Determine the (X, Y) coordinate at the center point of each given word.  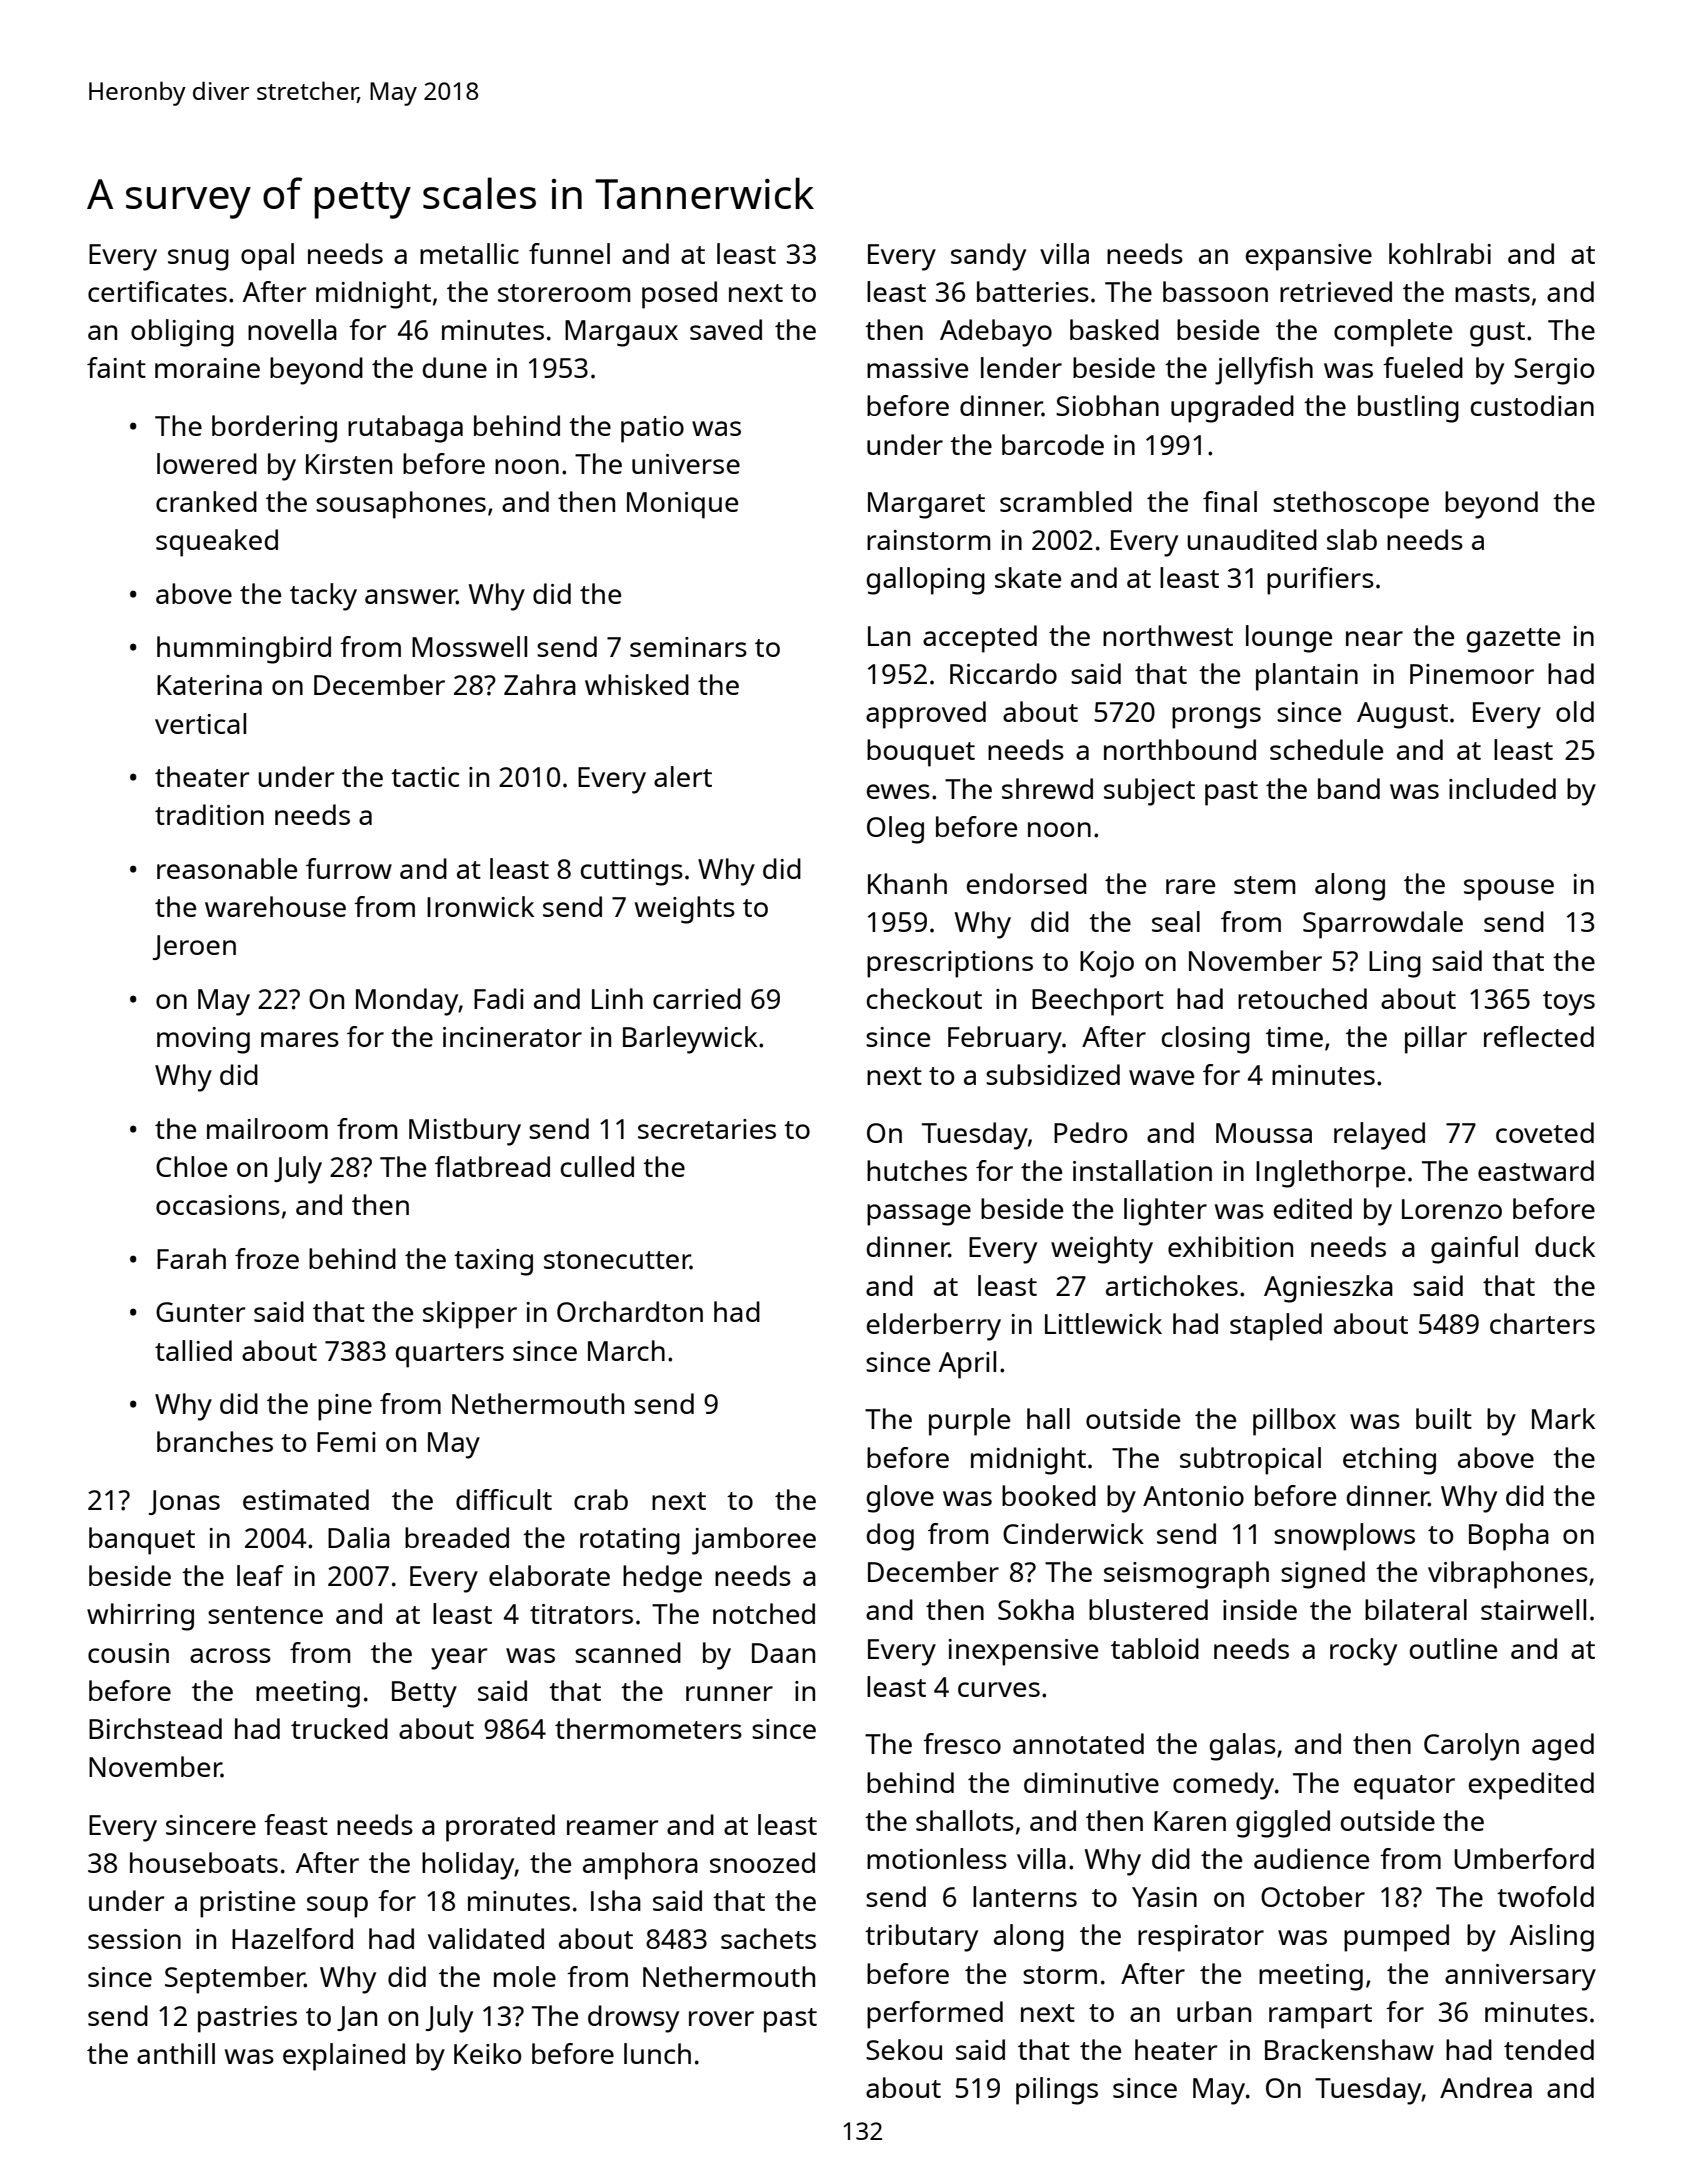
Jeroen (194, 947)
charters (1542, 1323)
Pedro (1090, 1132)
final (1230, 501)
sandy (988, 257)
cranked (206, 501)
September (235, 1980)
